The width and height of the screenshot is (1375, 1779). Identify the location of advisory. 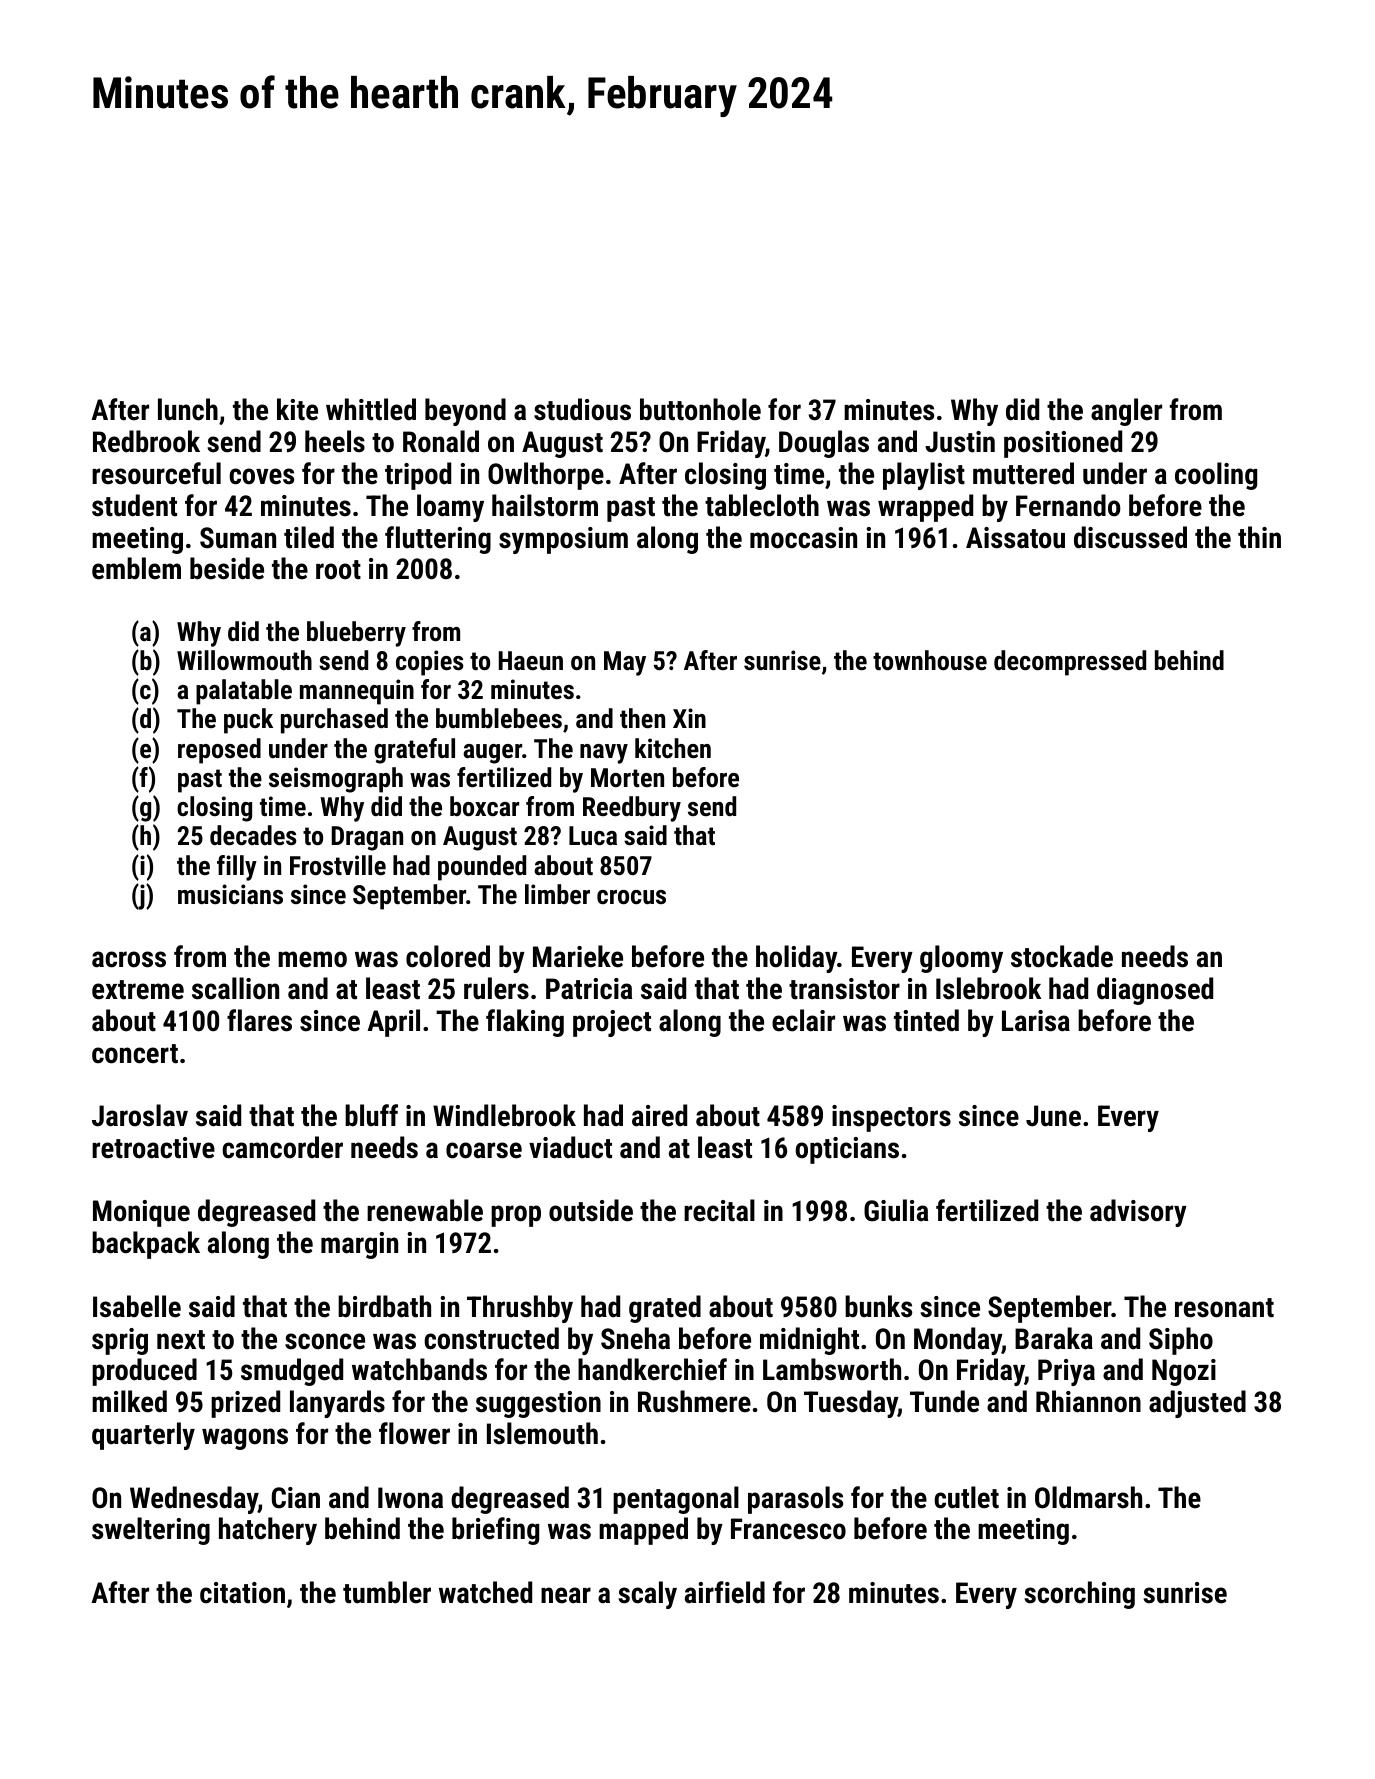
(1138, 1213).
